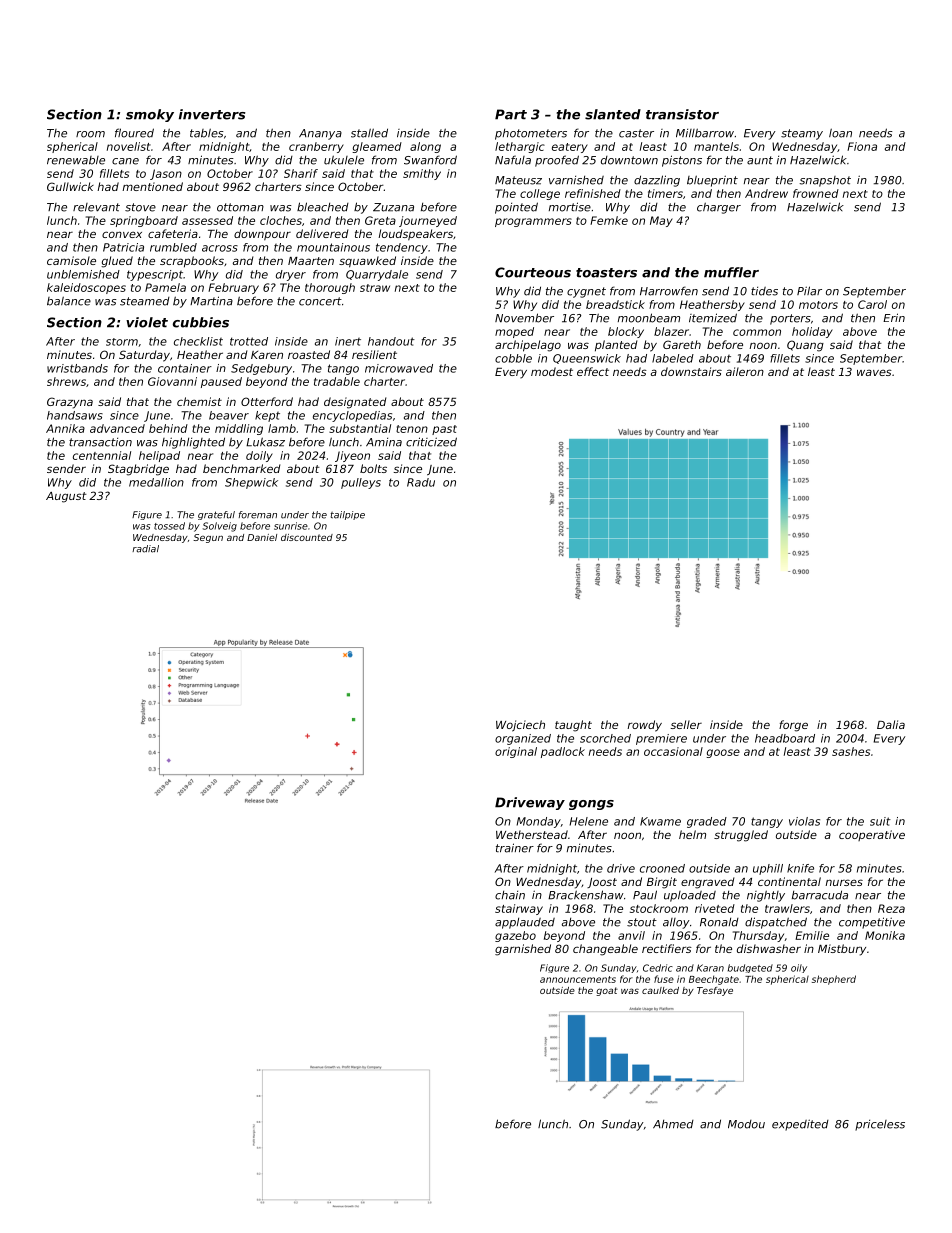  I want to click on Pilar, so click(809, 291).
